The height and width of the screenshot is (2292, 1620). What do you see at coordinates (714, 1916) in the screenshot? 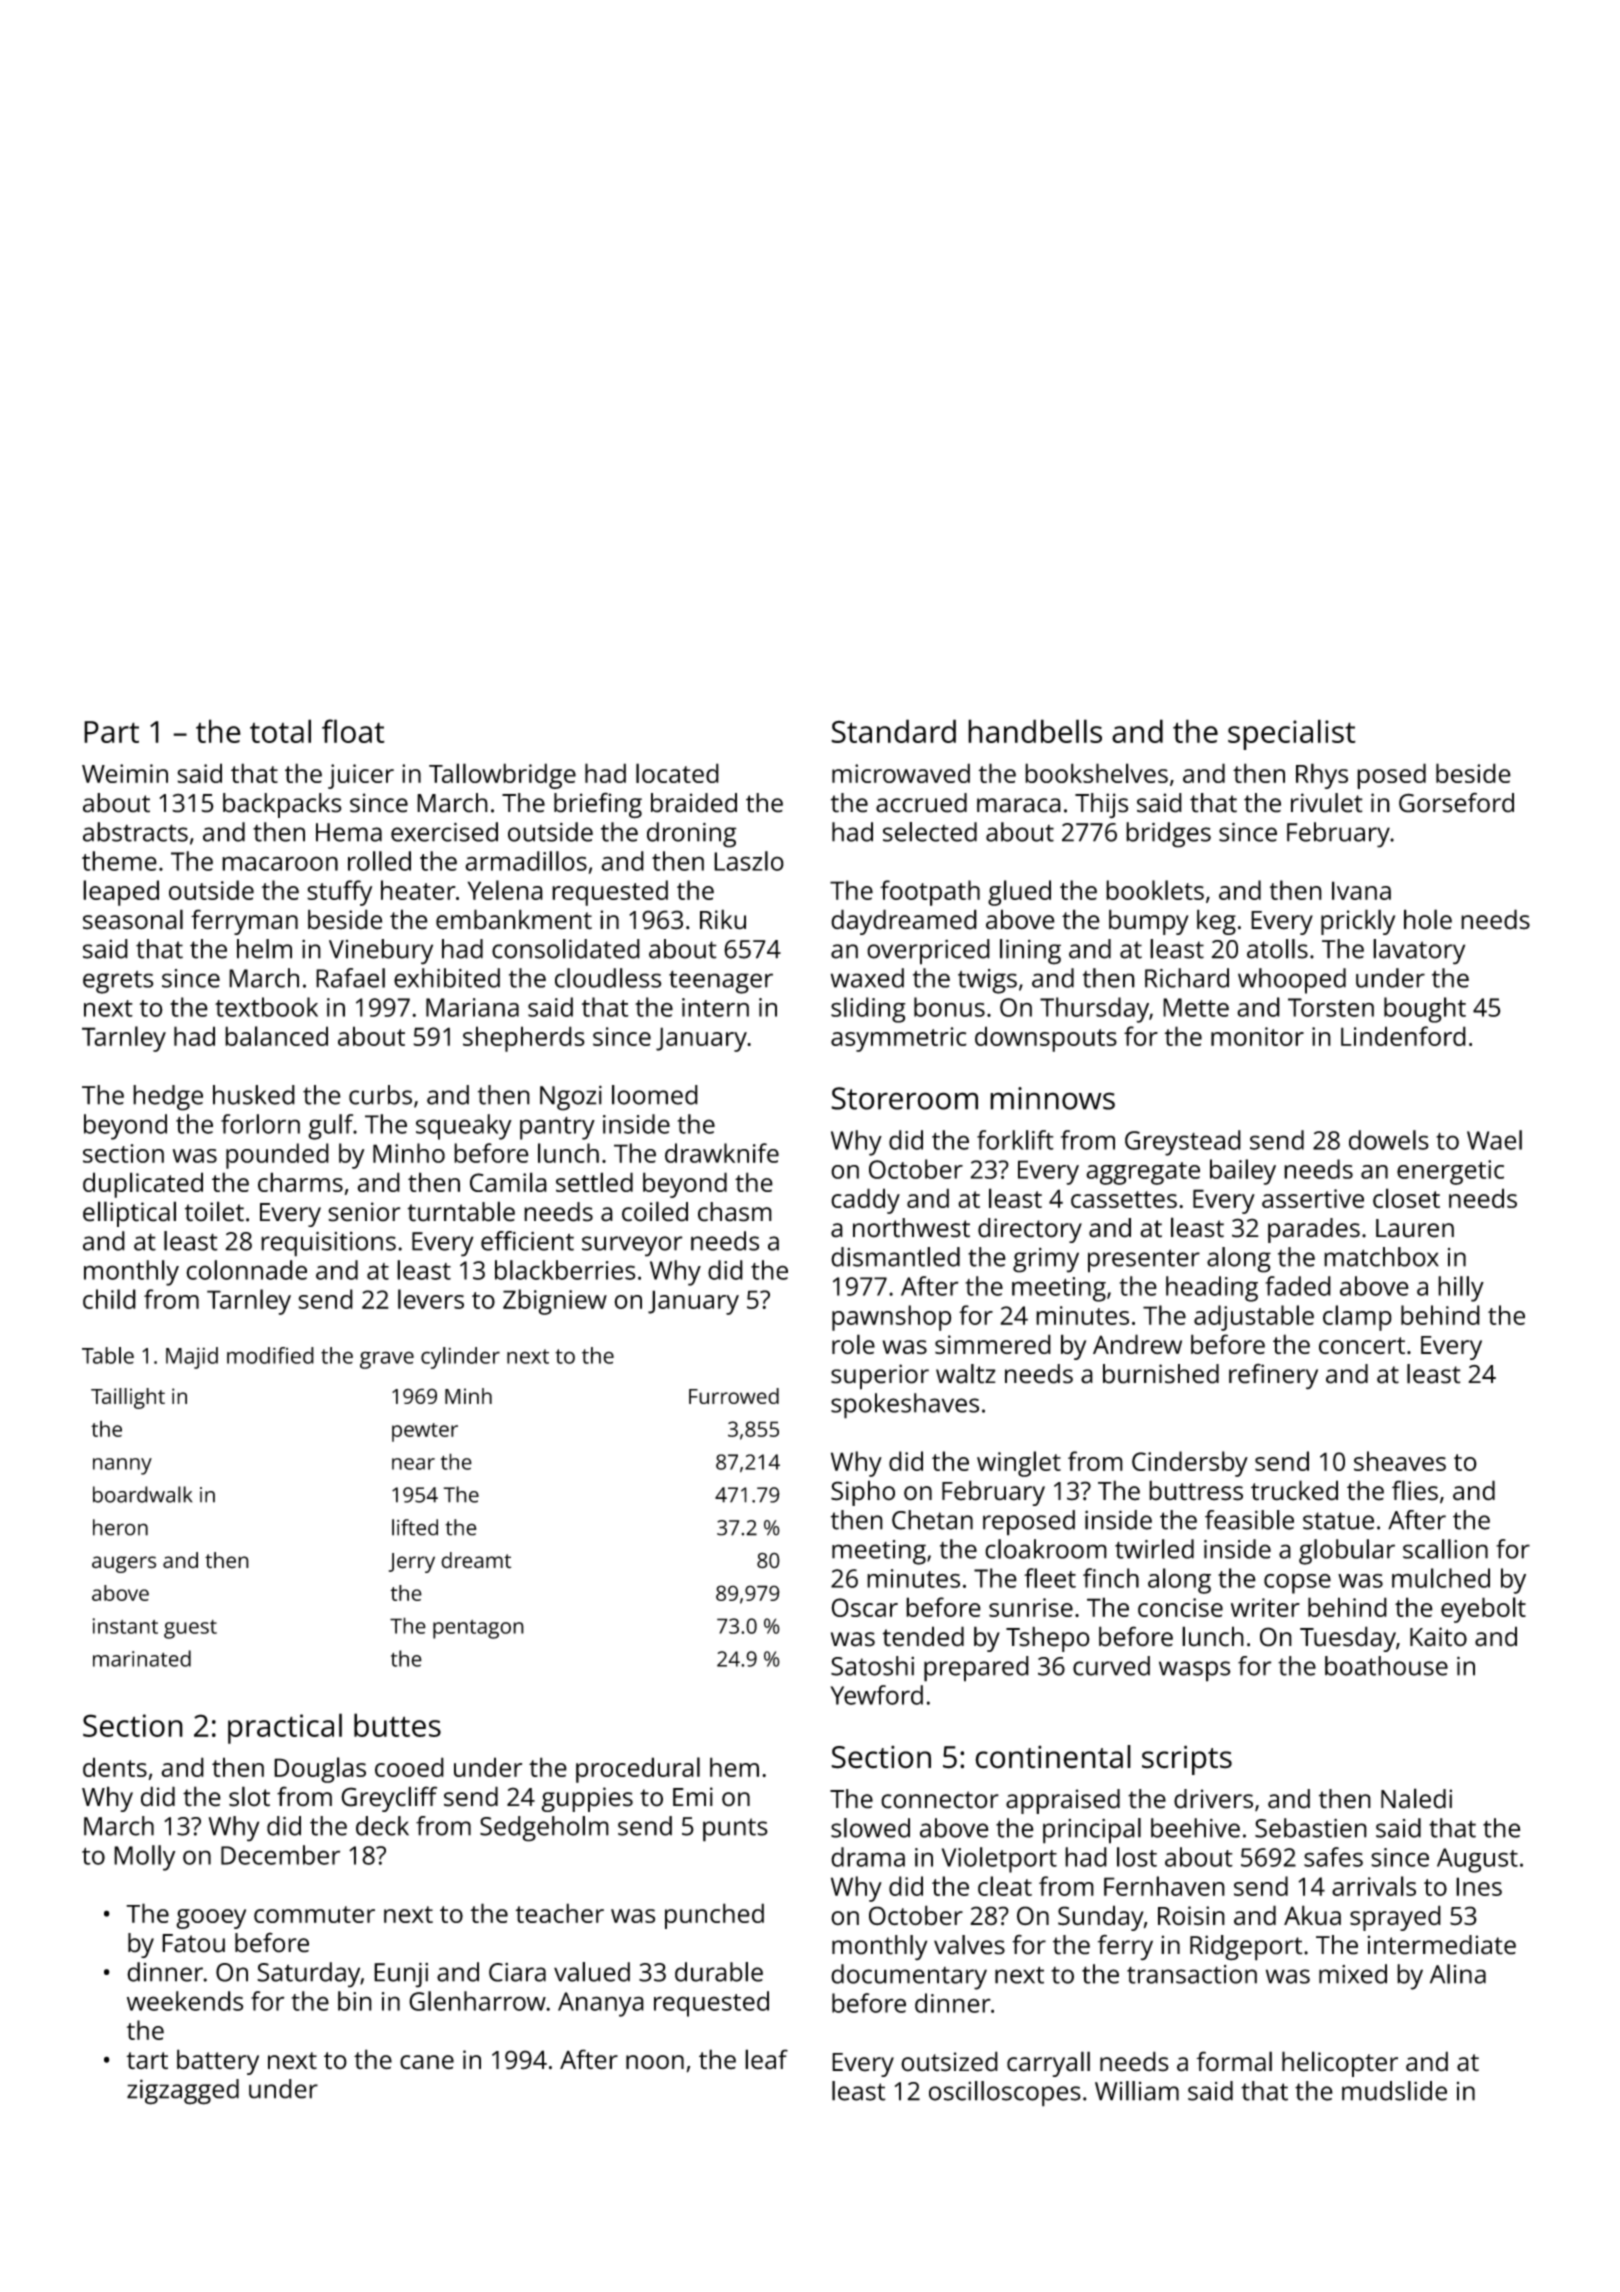
I see `punched` at bounding box center [714, 1916].
